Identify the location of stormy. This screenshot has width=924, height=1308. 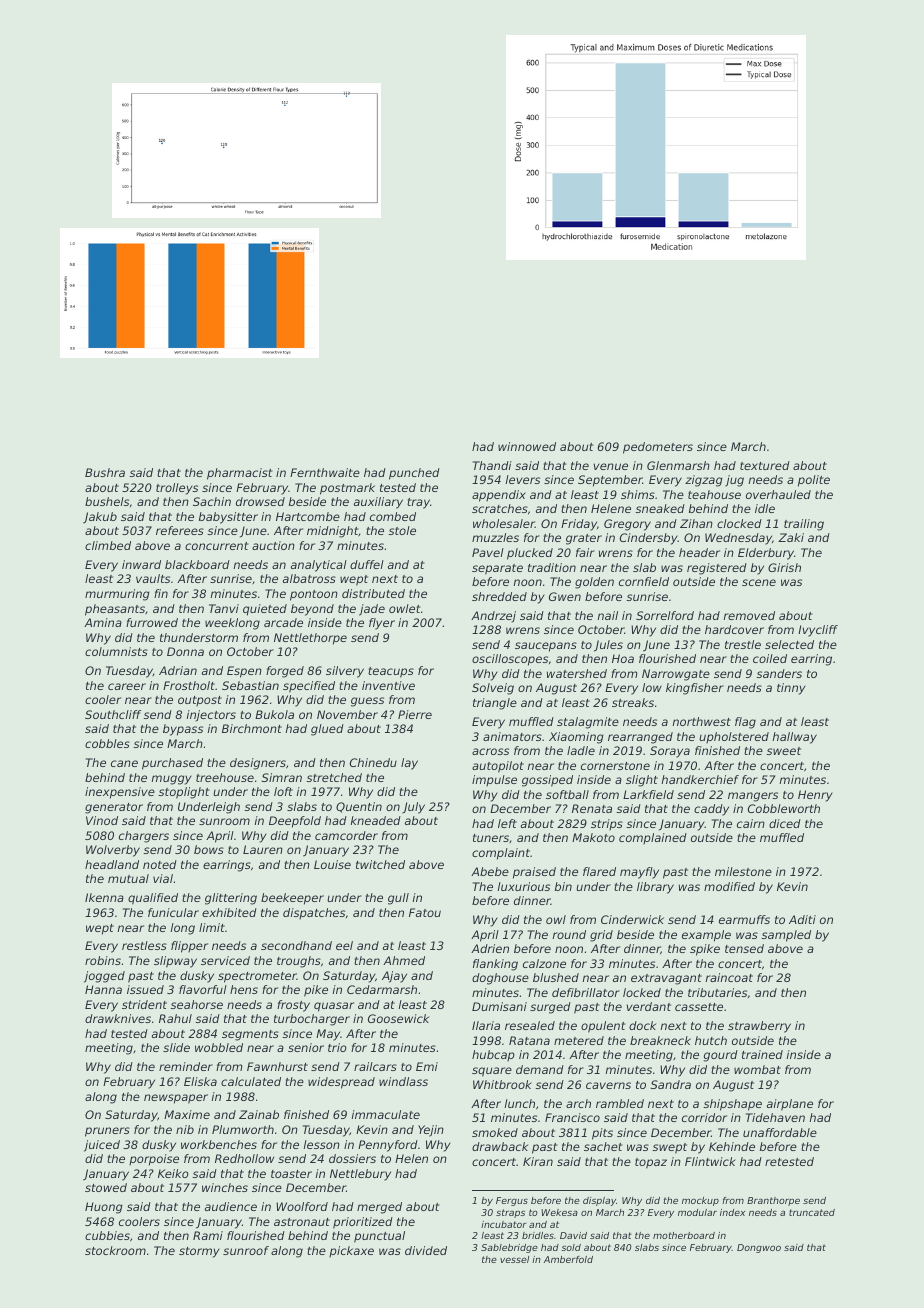
(199, 1252).
